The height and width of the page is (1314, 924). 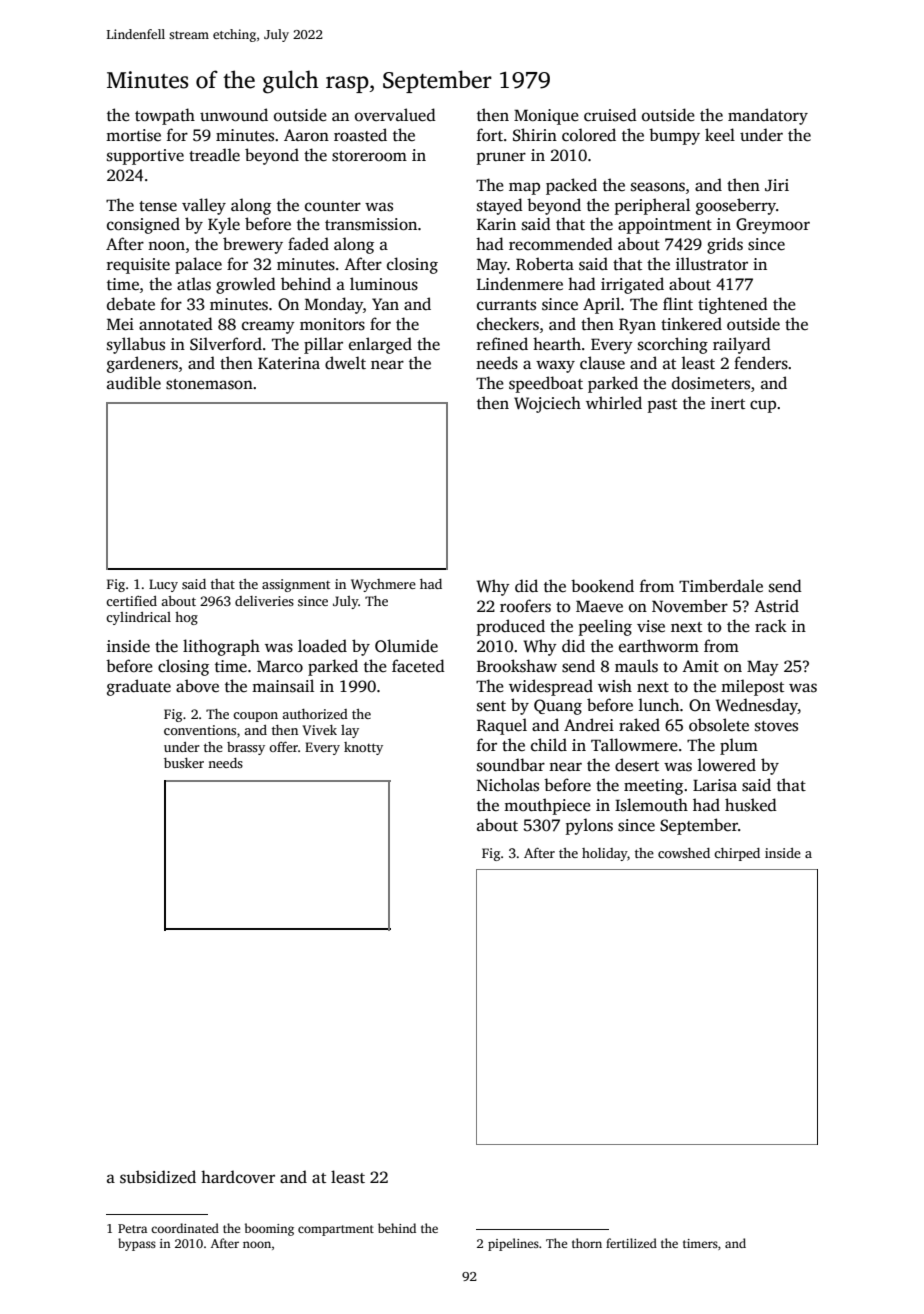 I want to click on towpath, so click(x=165, y=116).
